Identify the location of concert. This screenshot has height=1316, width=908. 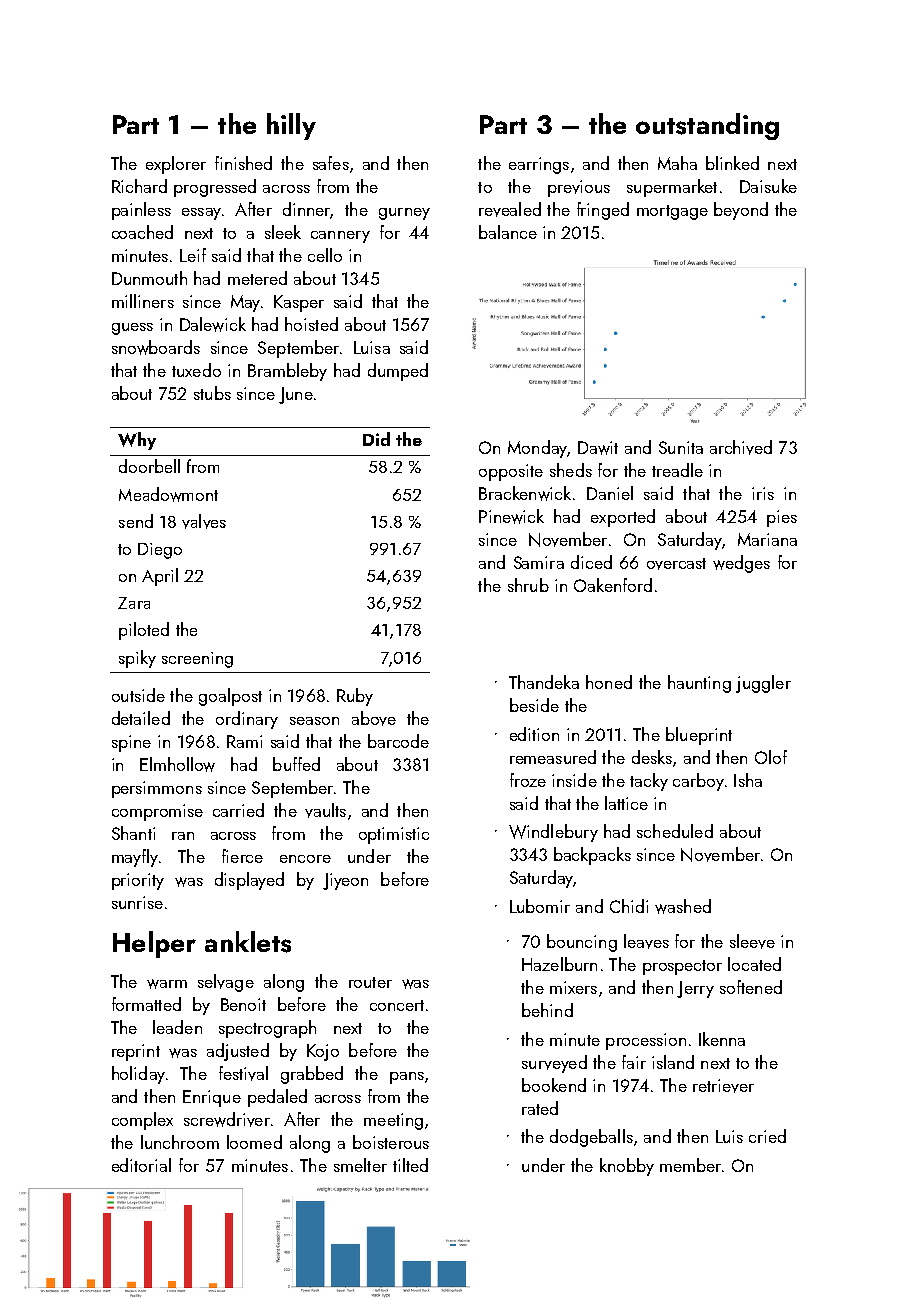
(397, 1005).
